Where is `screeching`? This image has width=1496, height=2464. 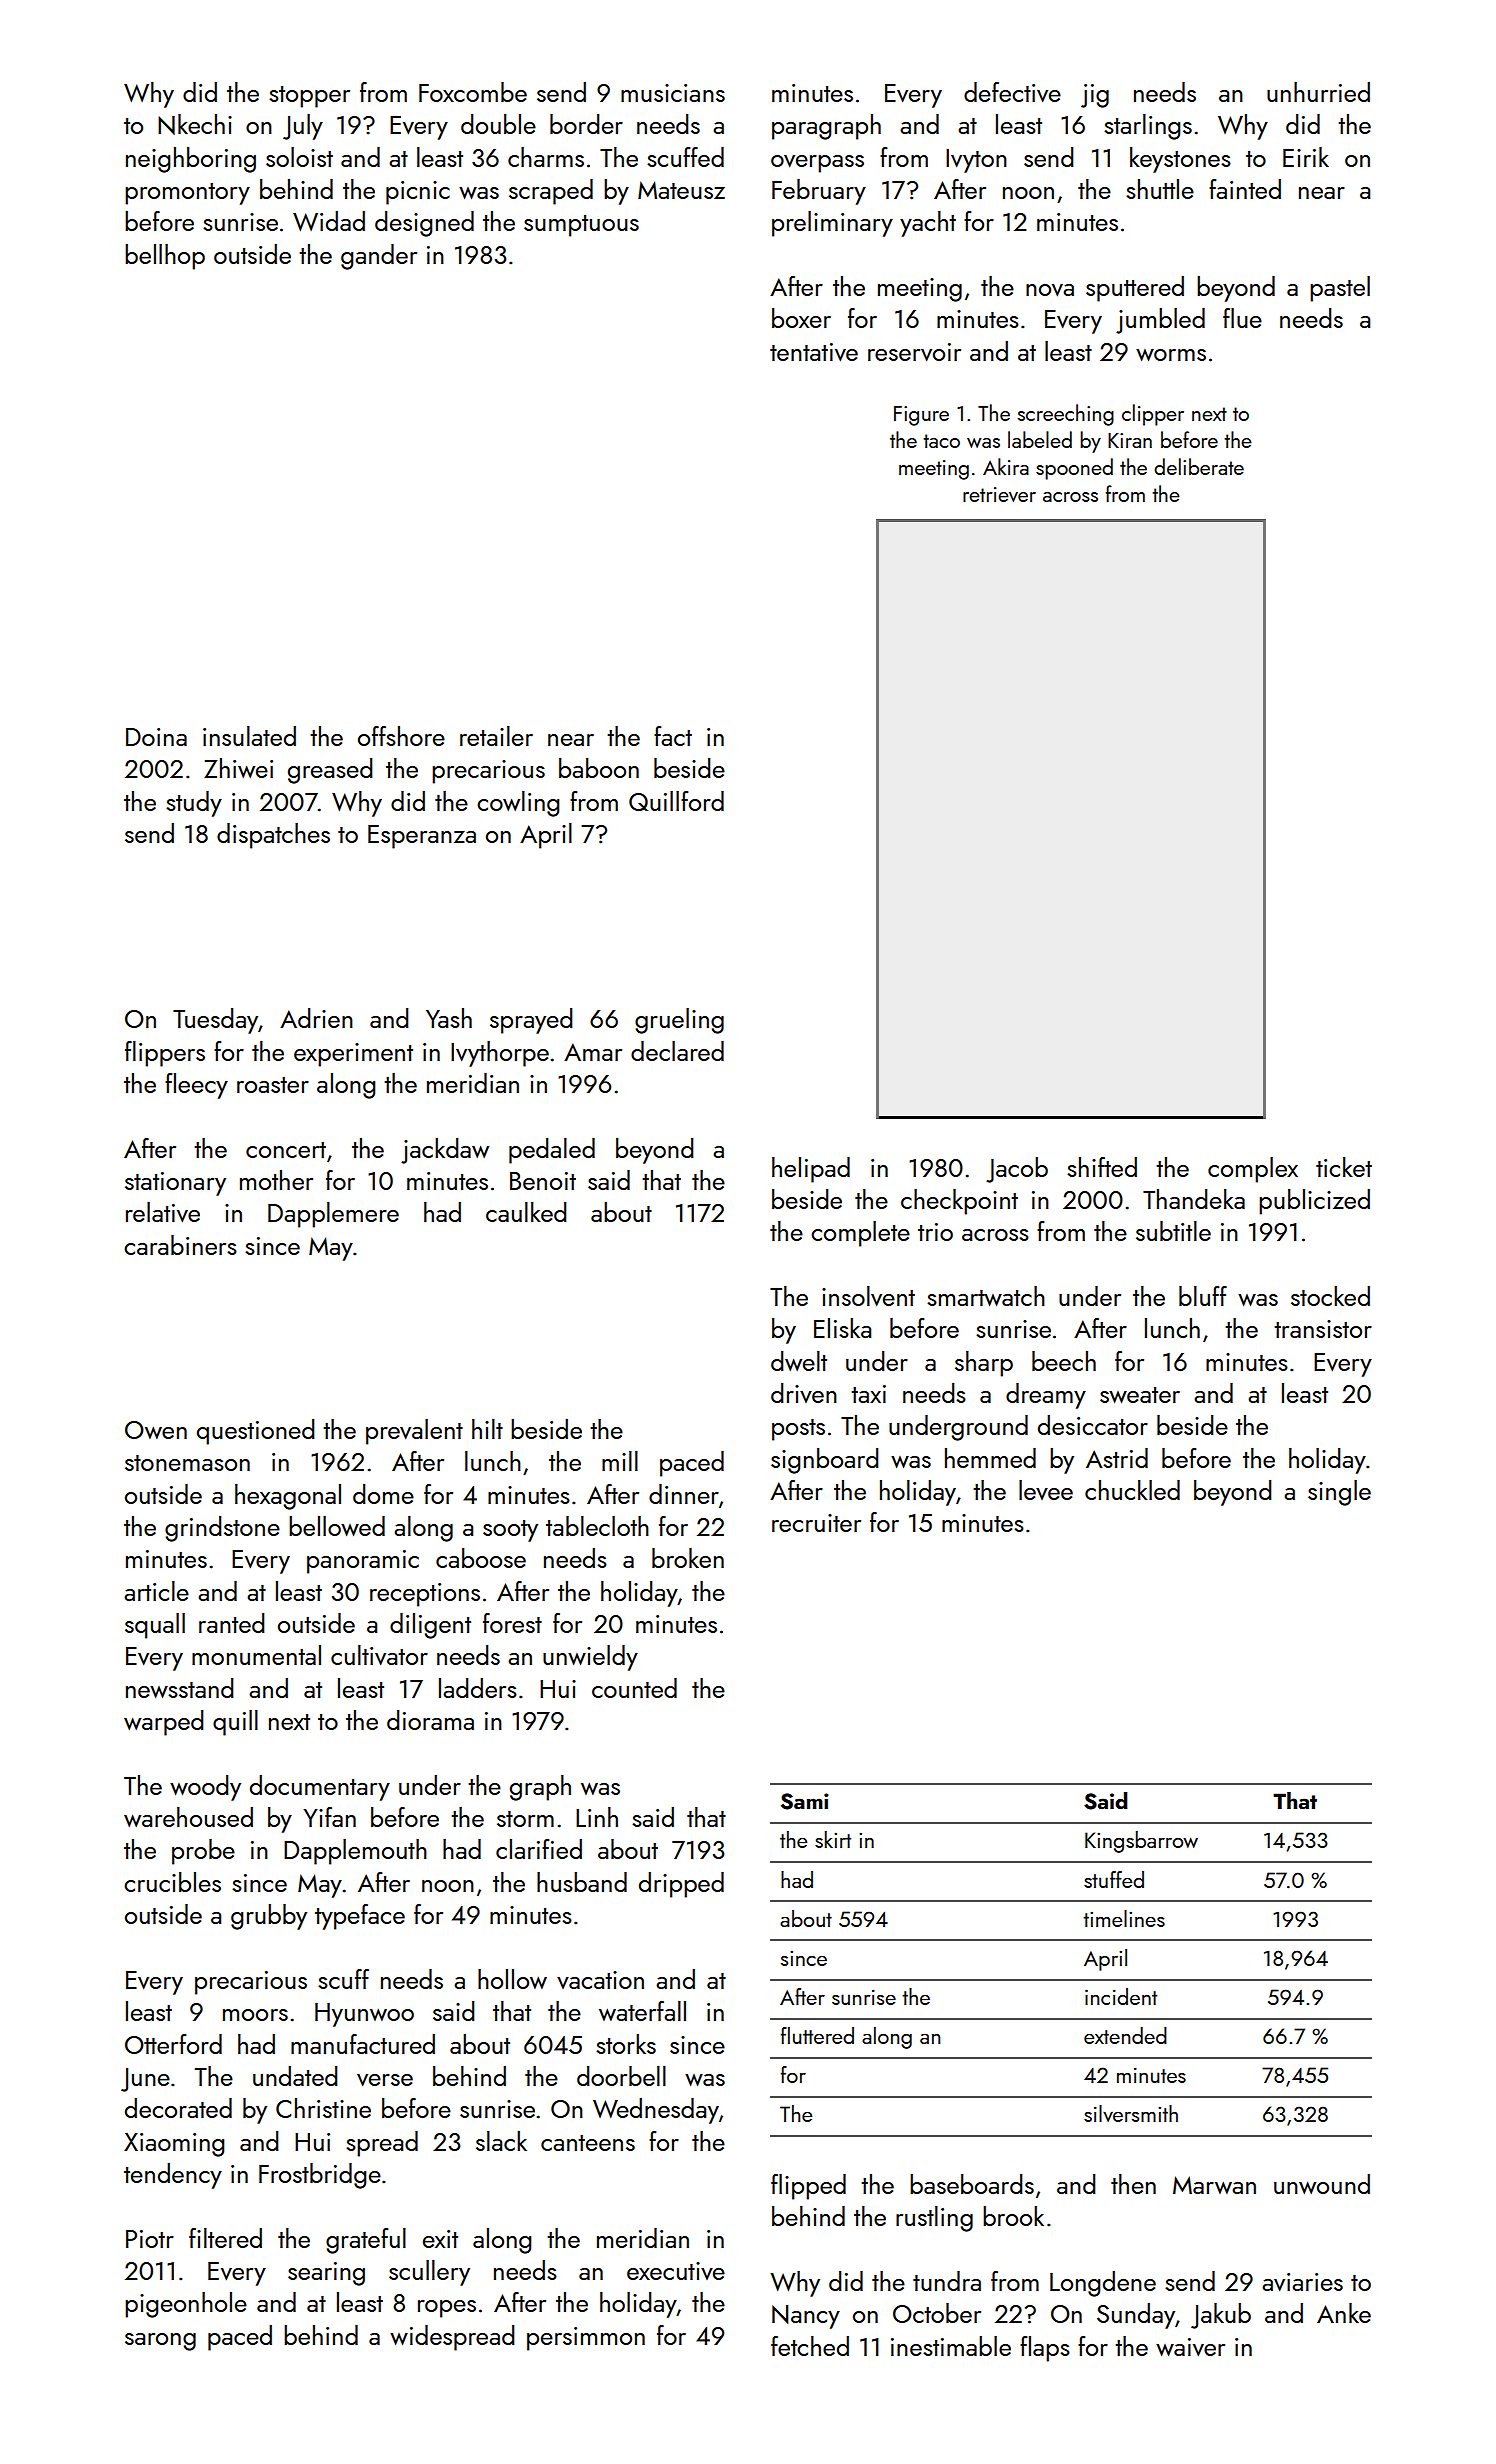 screeching is located at coordinates (1066, 415).
